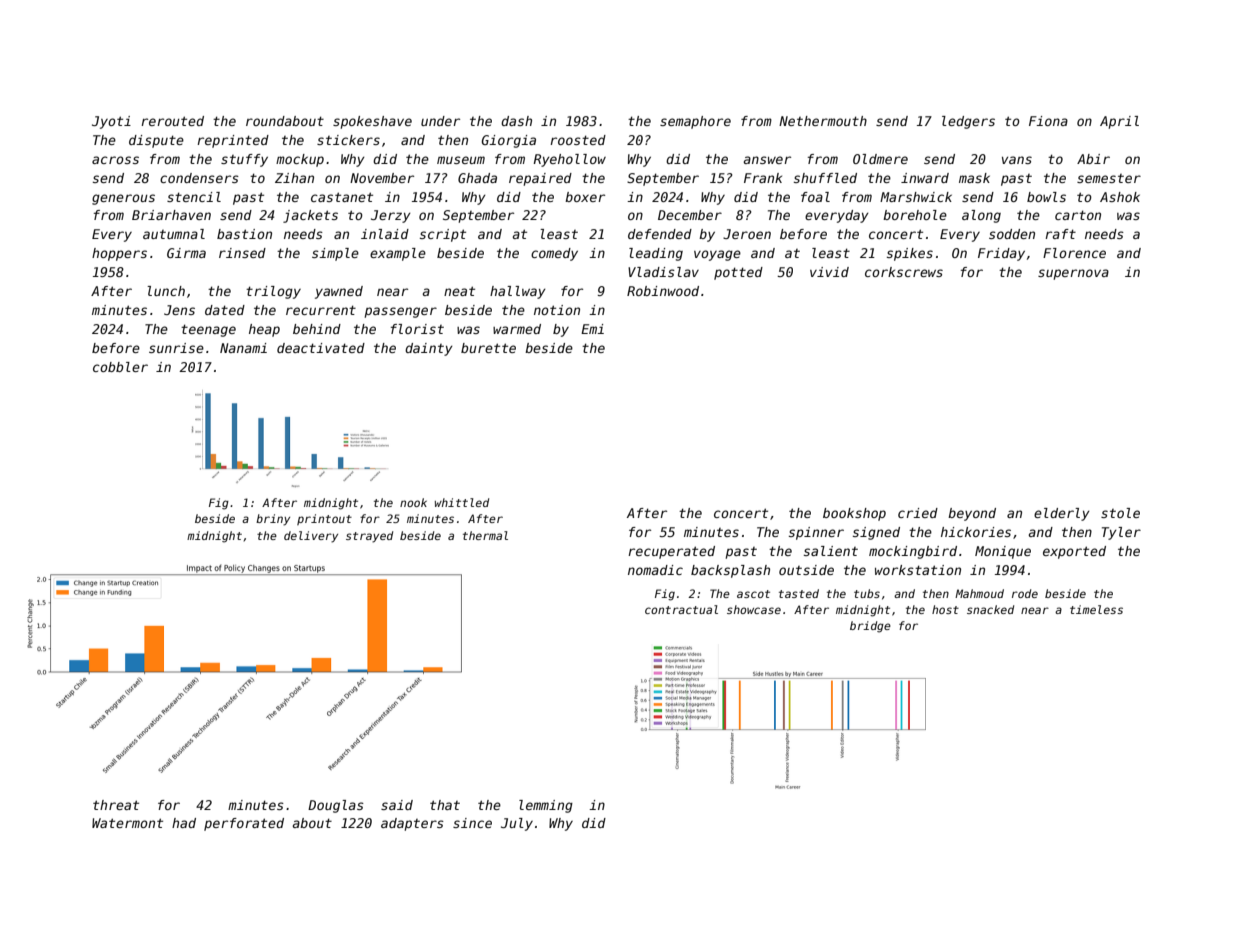 Image resolution: width=1233 pixels, height=952 pixels. I want to click on threat, so click(116, 805).
